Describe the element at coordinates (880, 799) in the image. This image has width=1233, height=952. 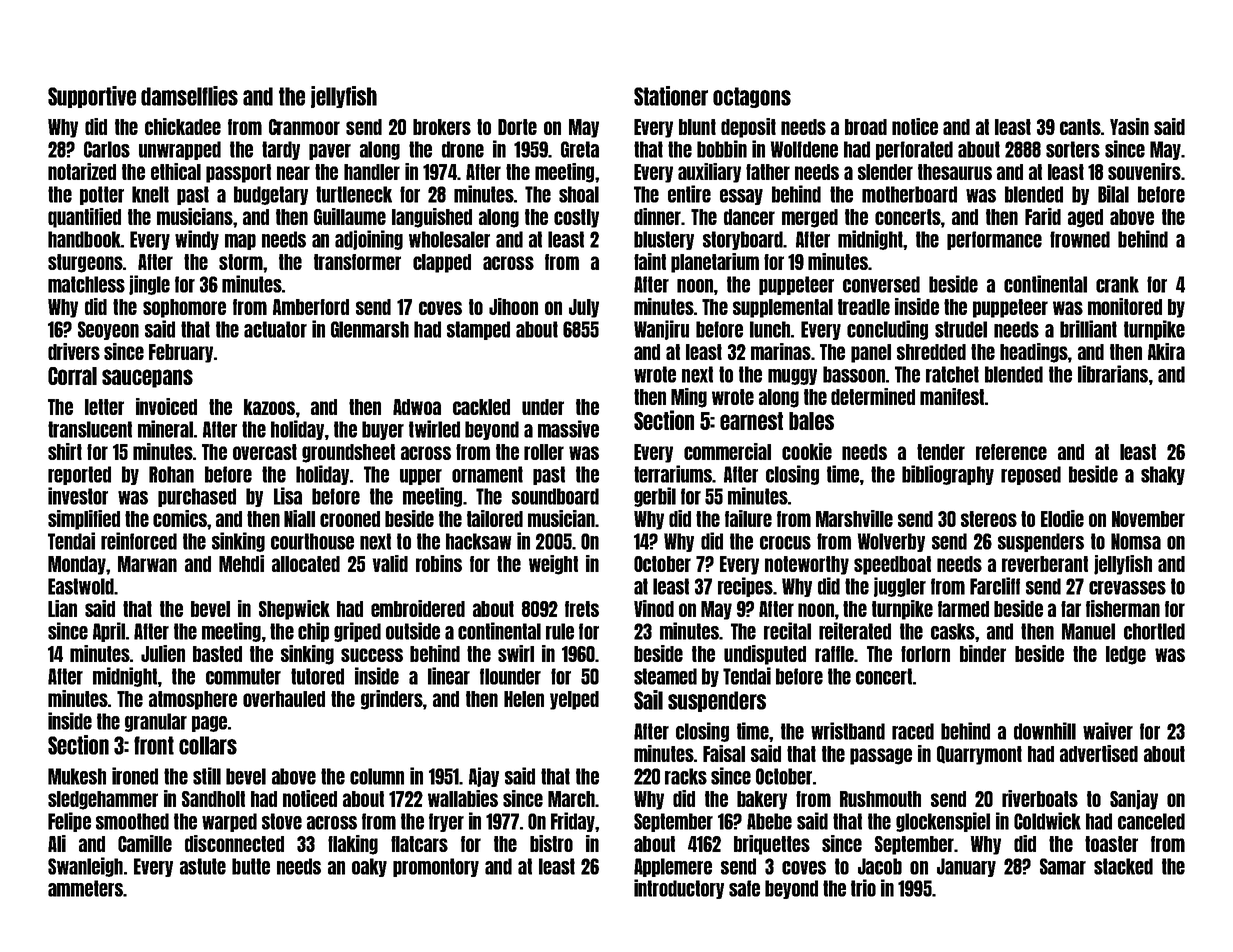
I see `Rushmouth` at that location.
